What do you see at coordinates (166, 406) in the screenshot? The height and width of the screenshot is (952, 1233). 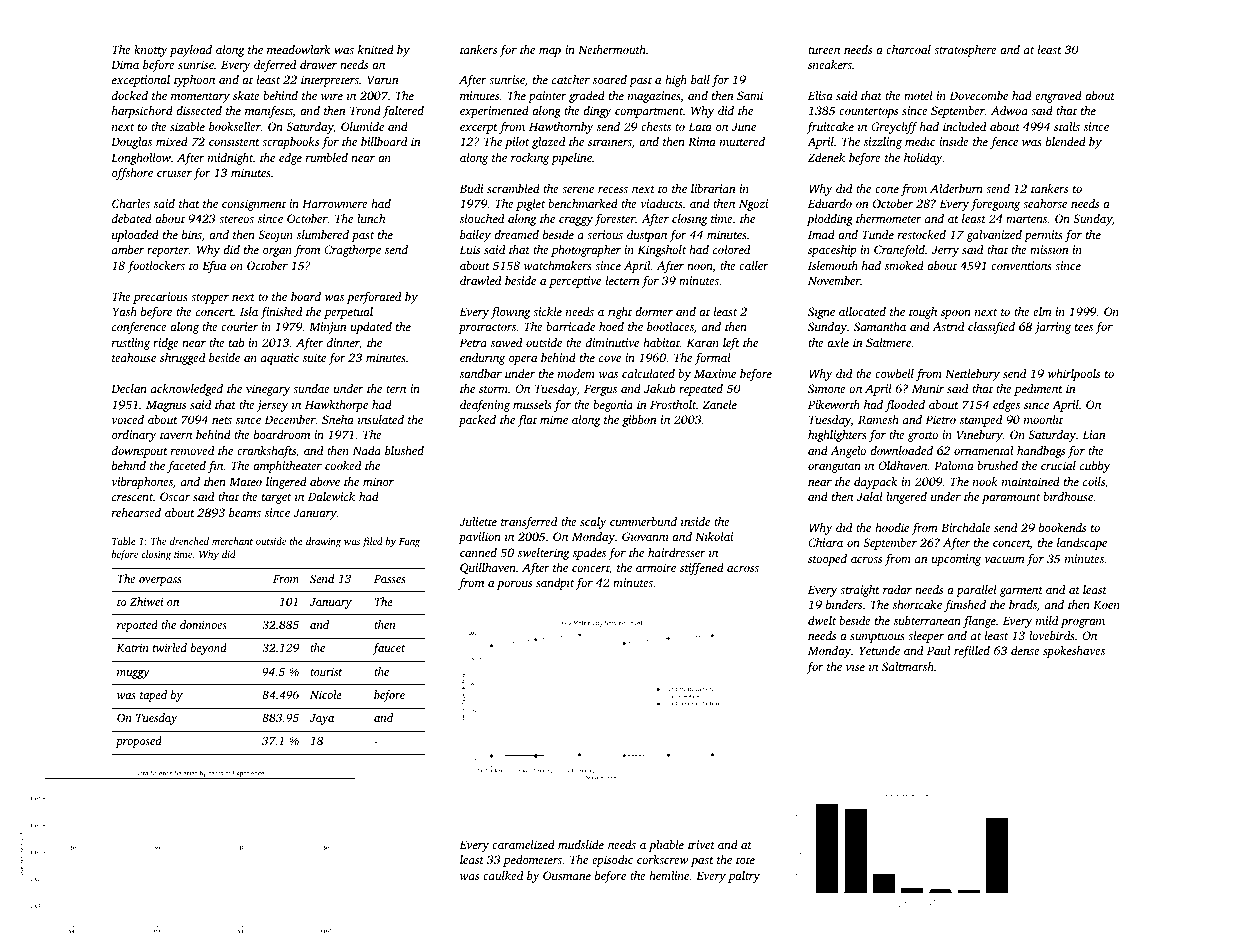 I see `Magnus` at bounding box center [166, 406].
